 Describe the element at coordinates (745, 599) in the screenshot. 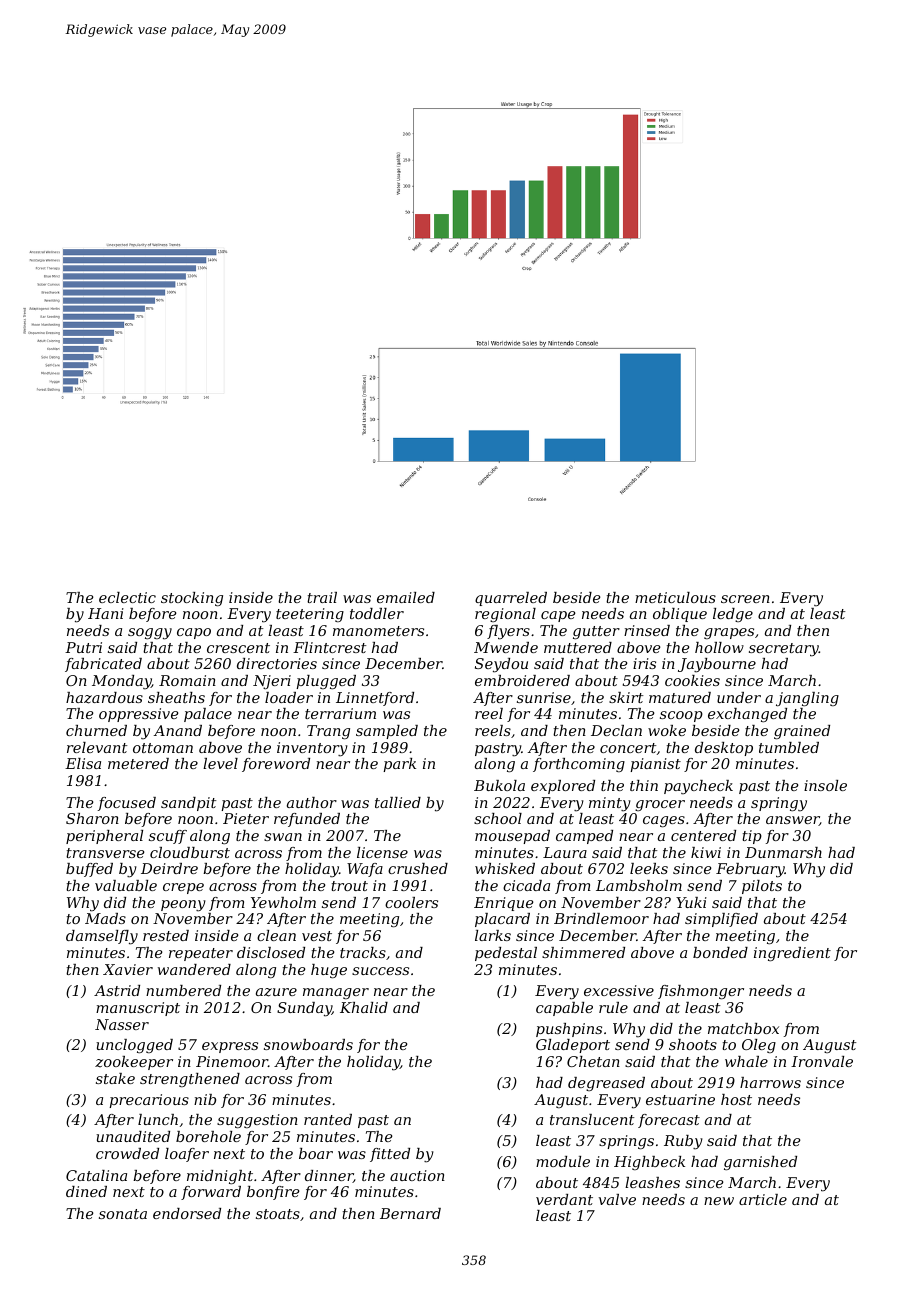

I see `screen` at that location.
